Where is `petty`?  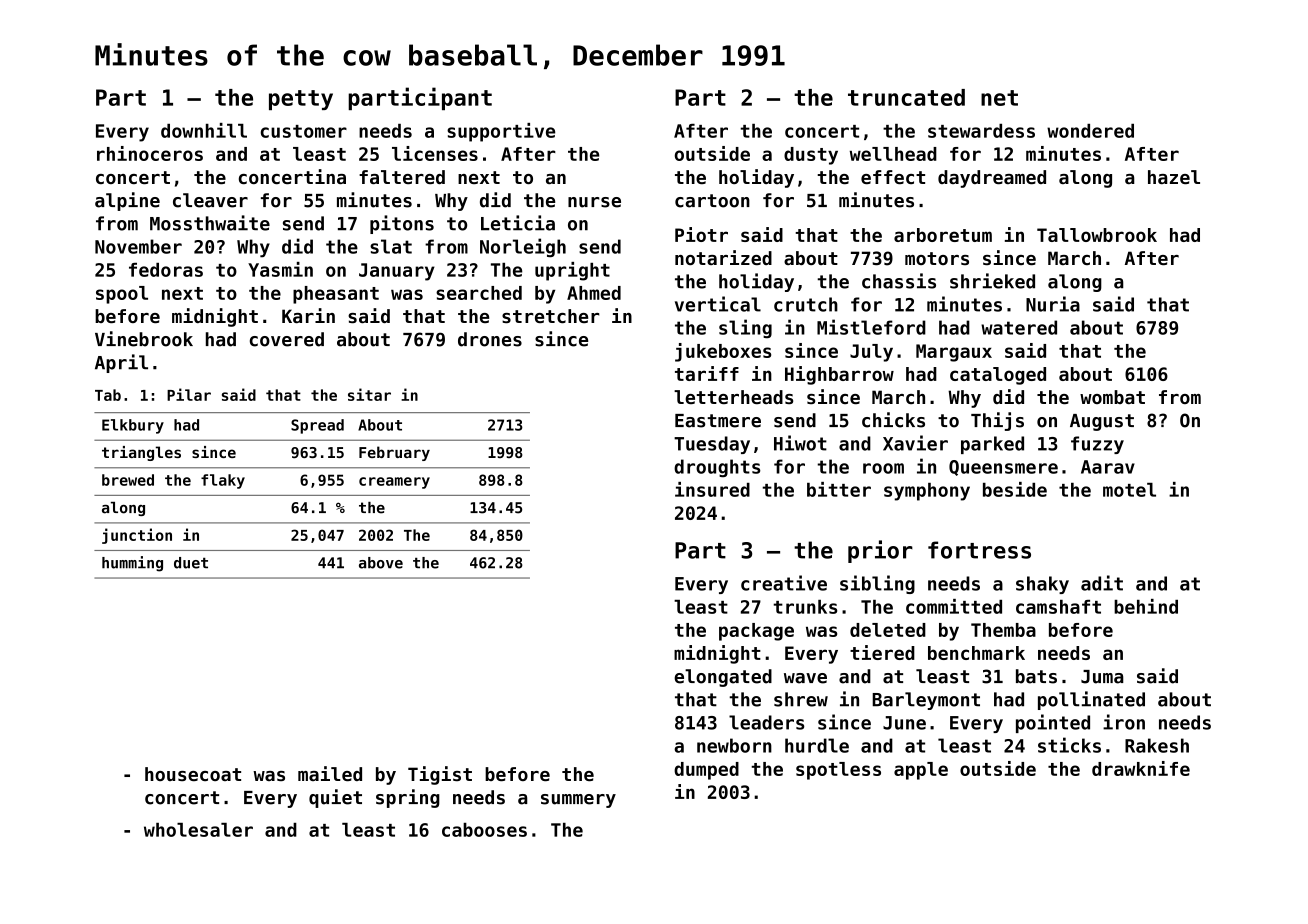
petty is located at coordinates (301, 100).
